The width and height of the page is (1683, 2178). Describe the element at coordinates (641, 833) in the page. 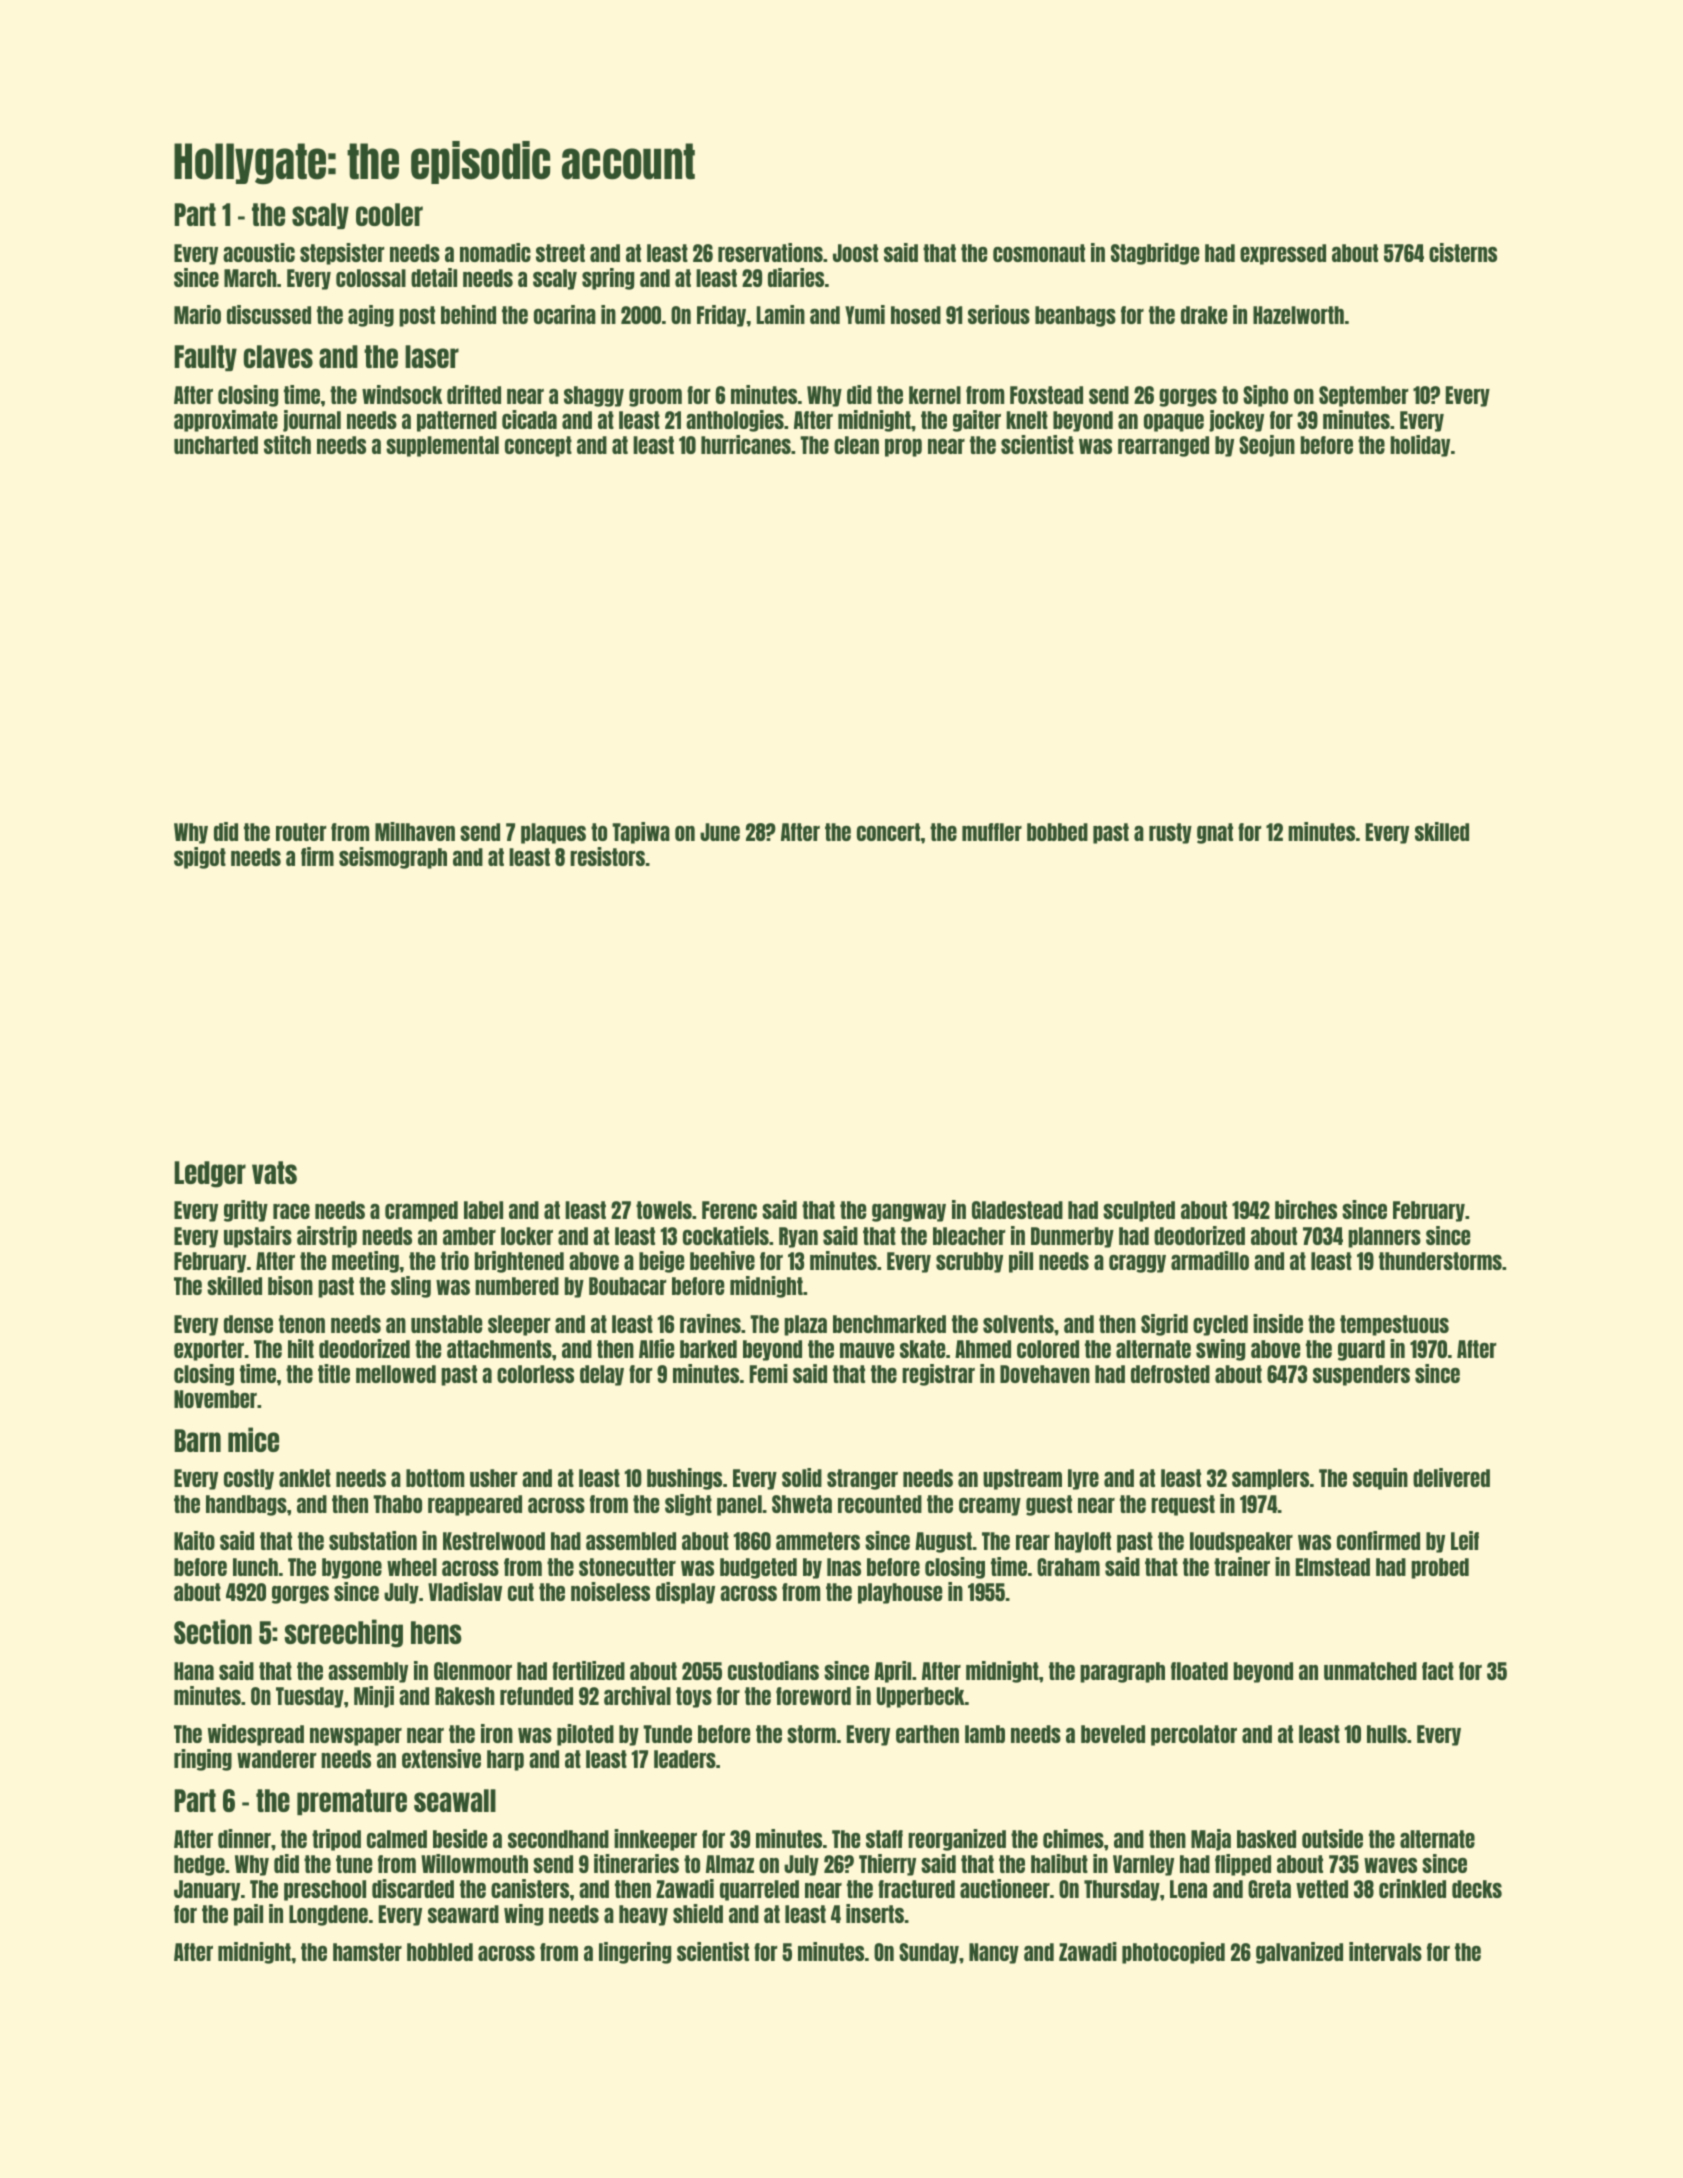

I see `Tapiwa` at that location.
